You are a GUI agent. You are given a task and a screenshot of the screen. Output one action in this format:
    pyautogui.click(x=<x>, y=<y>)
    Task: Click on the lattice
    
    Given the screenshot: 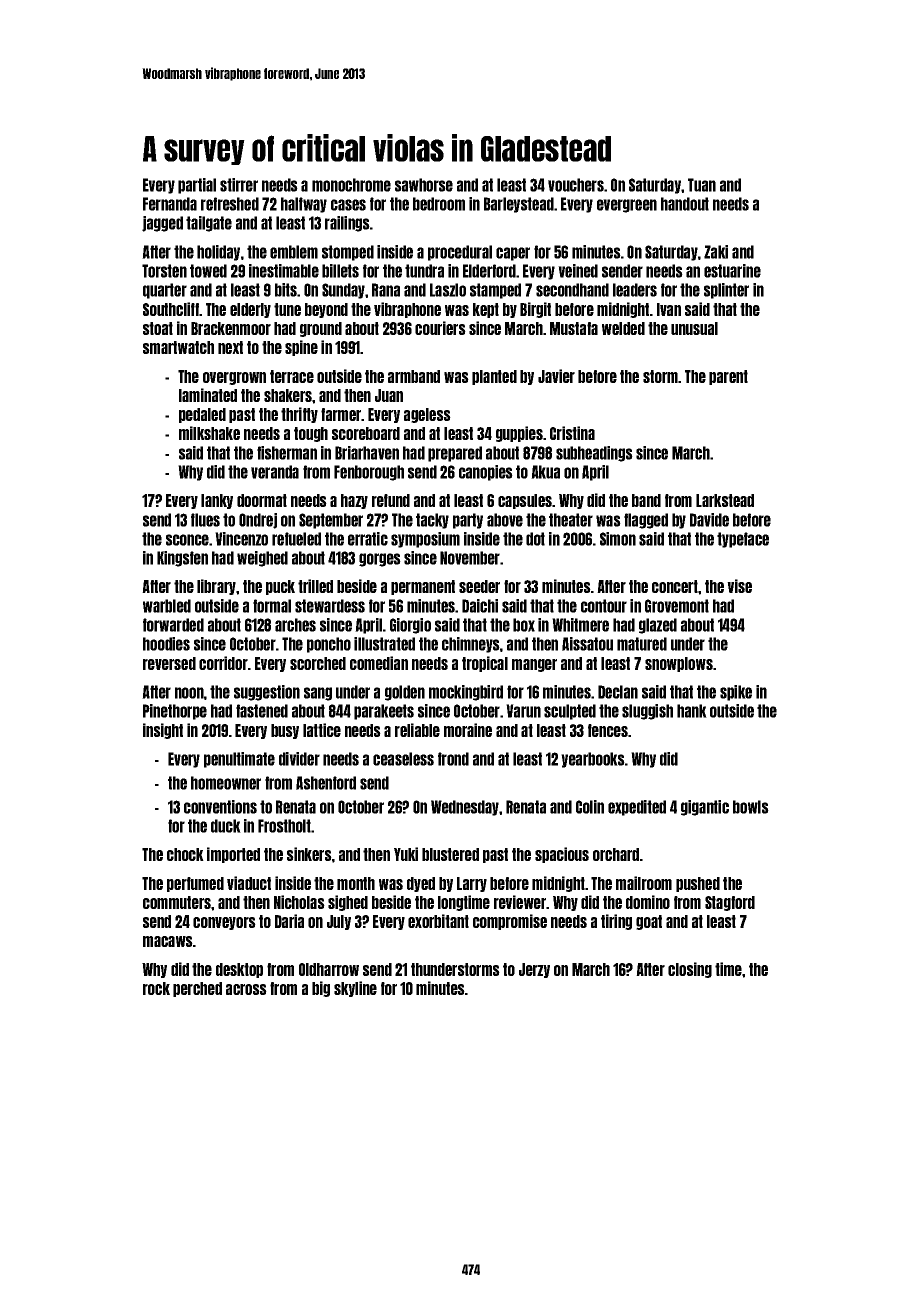 What is the action you would take?
    pyautogui.click(x=322, y=730)
